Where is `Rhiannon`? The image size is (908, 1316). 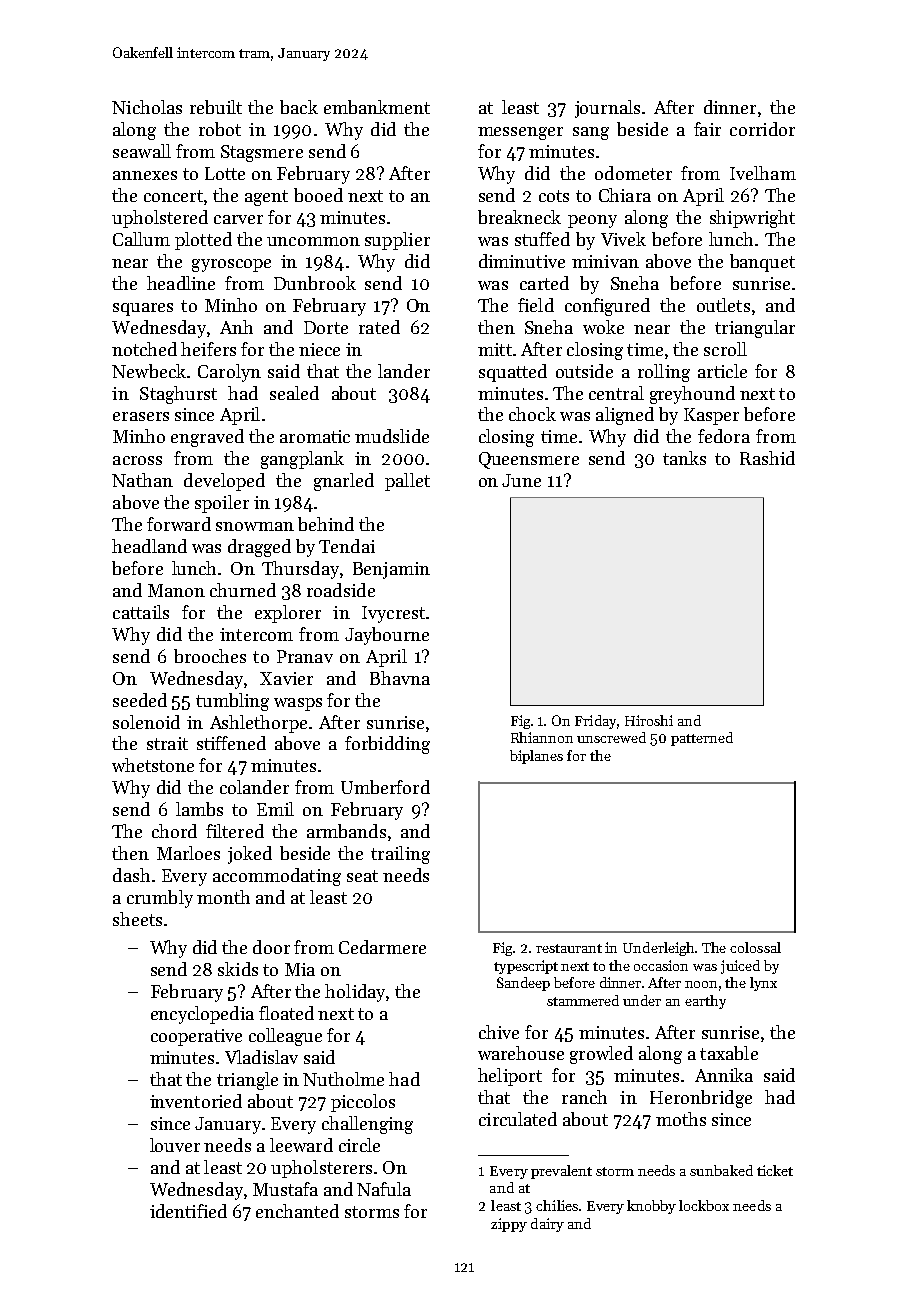
Rhiannon is located at coordinates (542, 737).
